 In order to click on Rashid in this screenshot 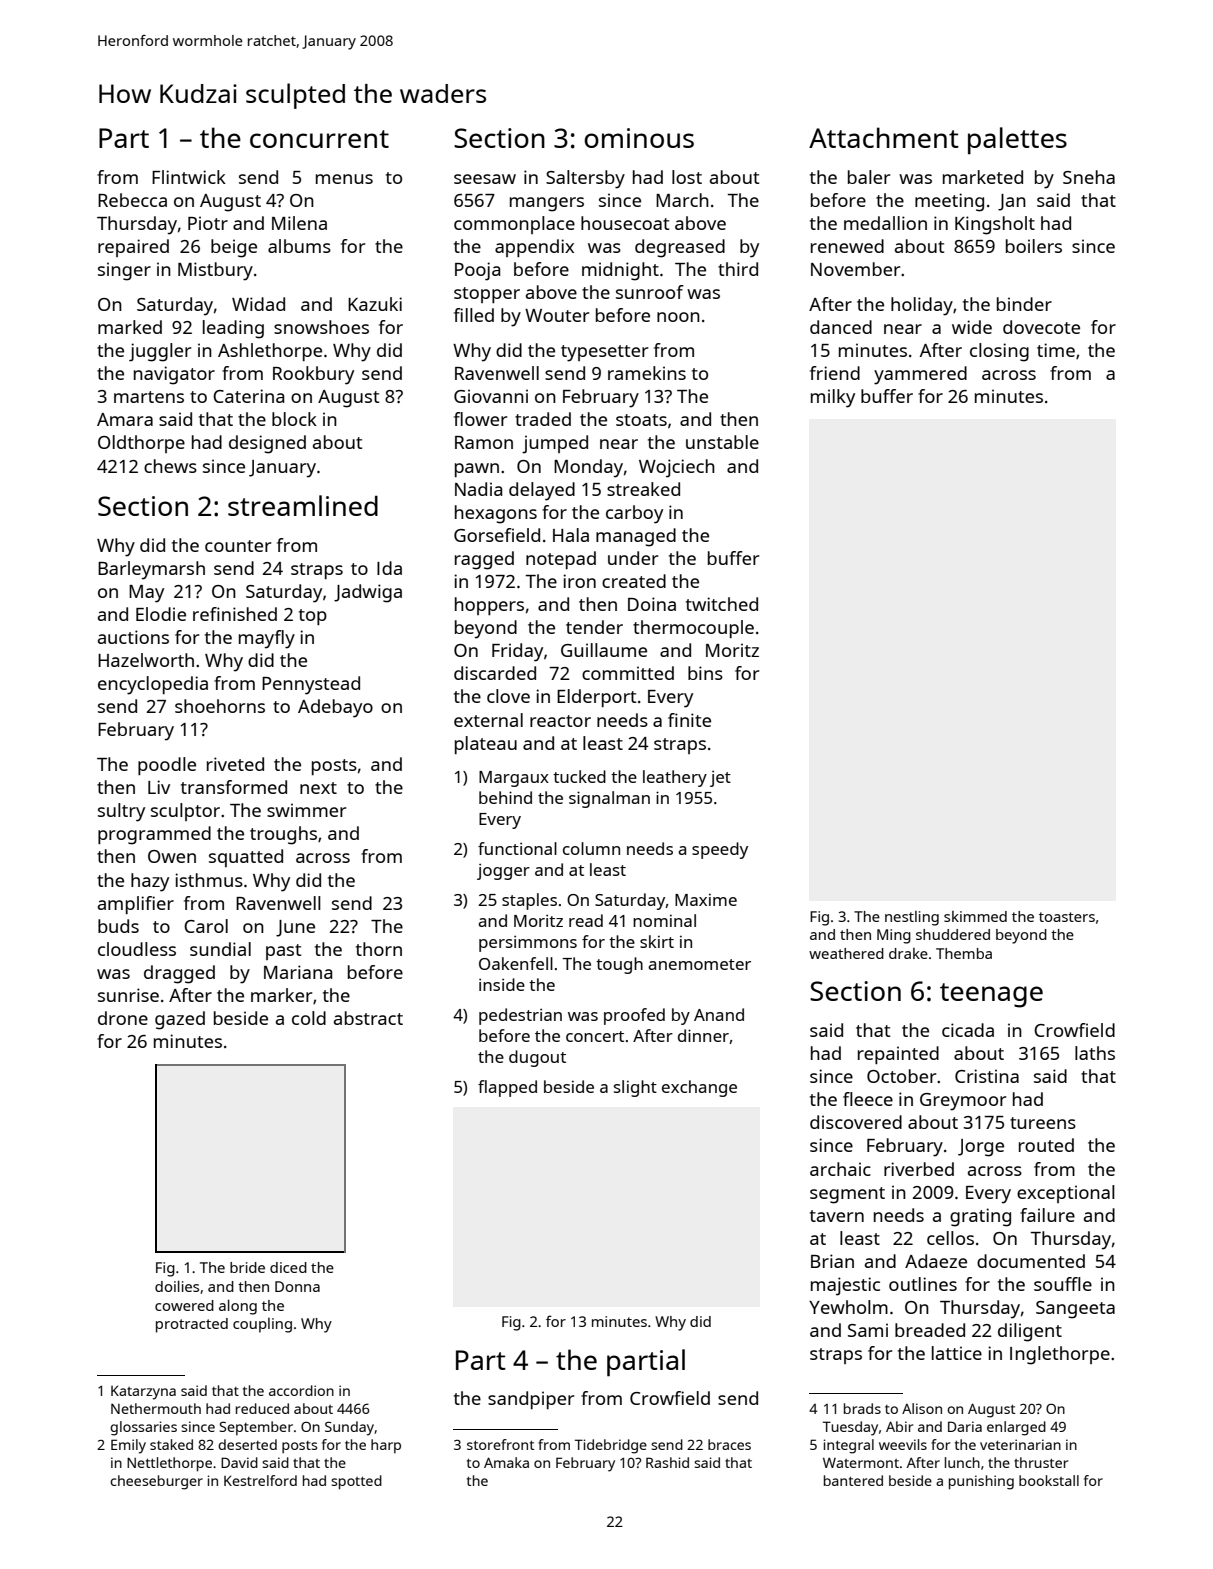, I will do `click(667, 1462)`.
